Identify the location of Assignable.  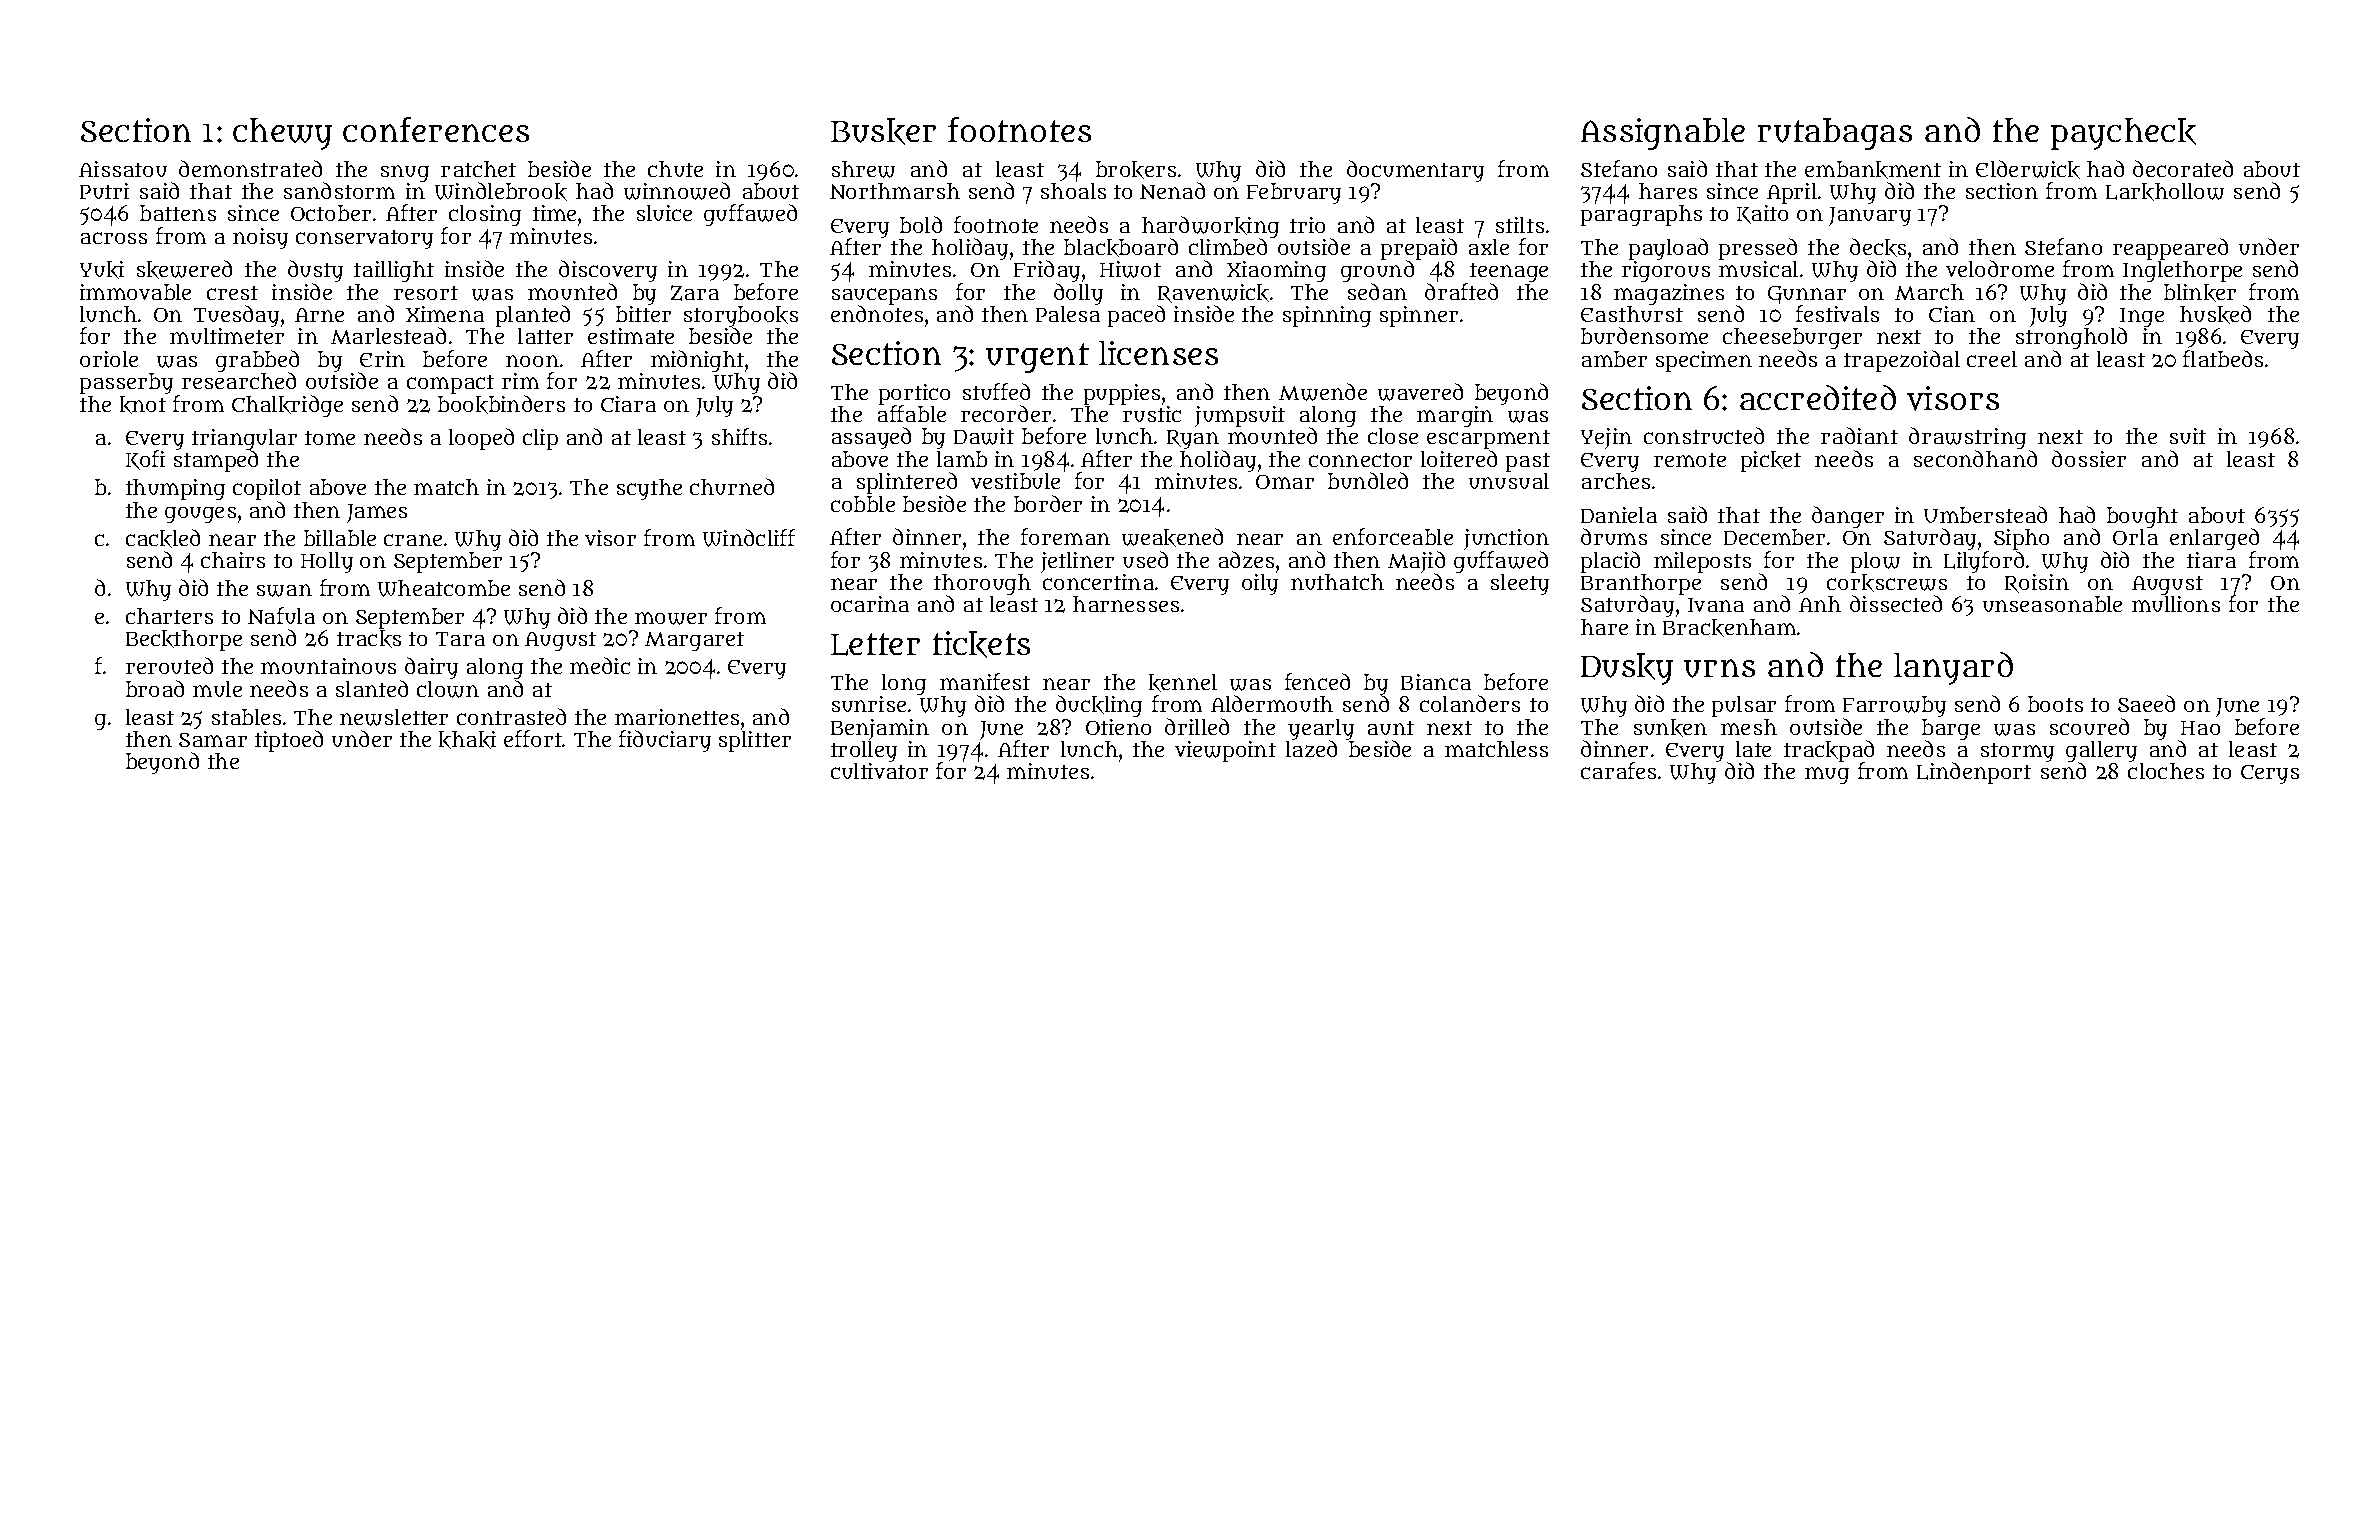
(1663, 134).
